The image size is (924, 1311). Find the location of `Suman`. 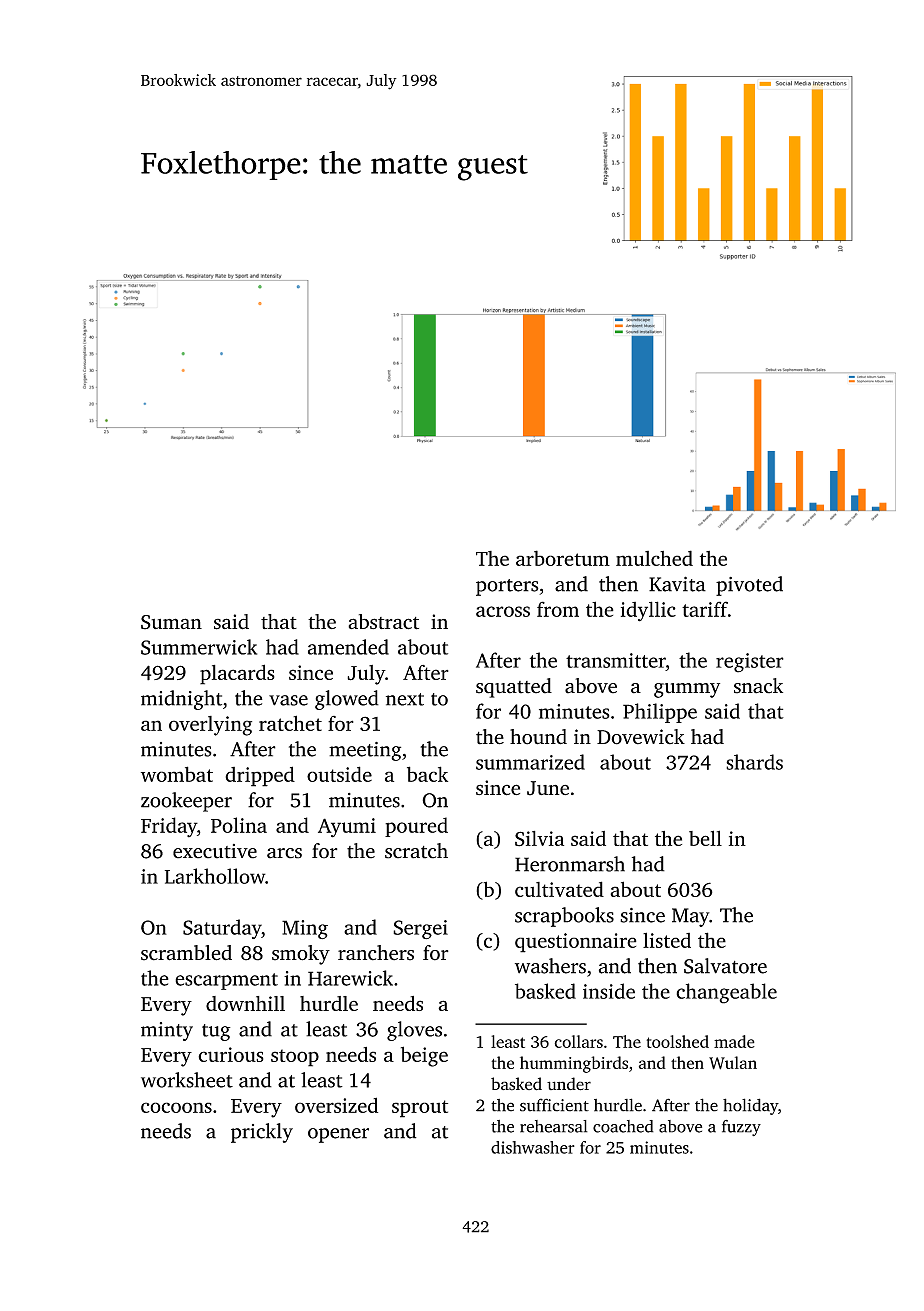

Suman is located at coordinates (171, 622).
